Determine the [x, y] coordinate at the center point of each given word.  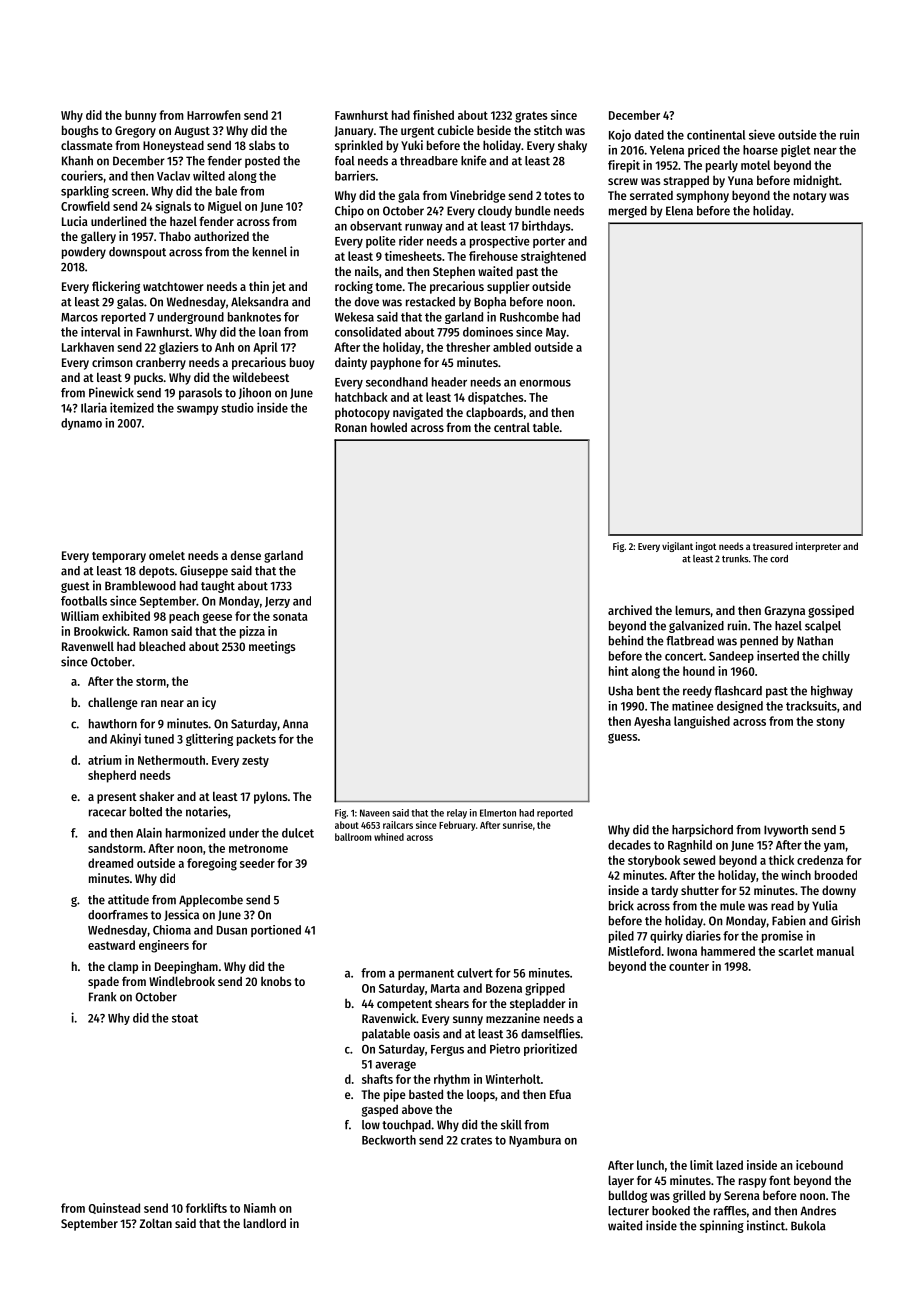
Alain [149, 833]
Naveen [375, 813]
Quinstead [114, 1208]
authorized [221, 236]
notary [809, 197]
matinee [692, 706]
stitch [548, 130]
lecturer [628, 1211]
